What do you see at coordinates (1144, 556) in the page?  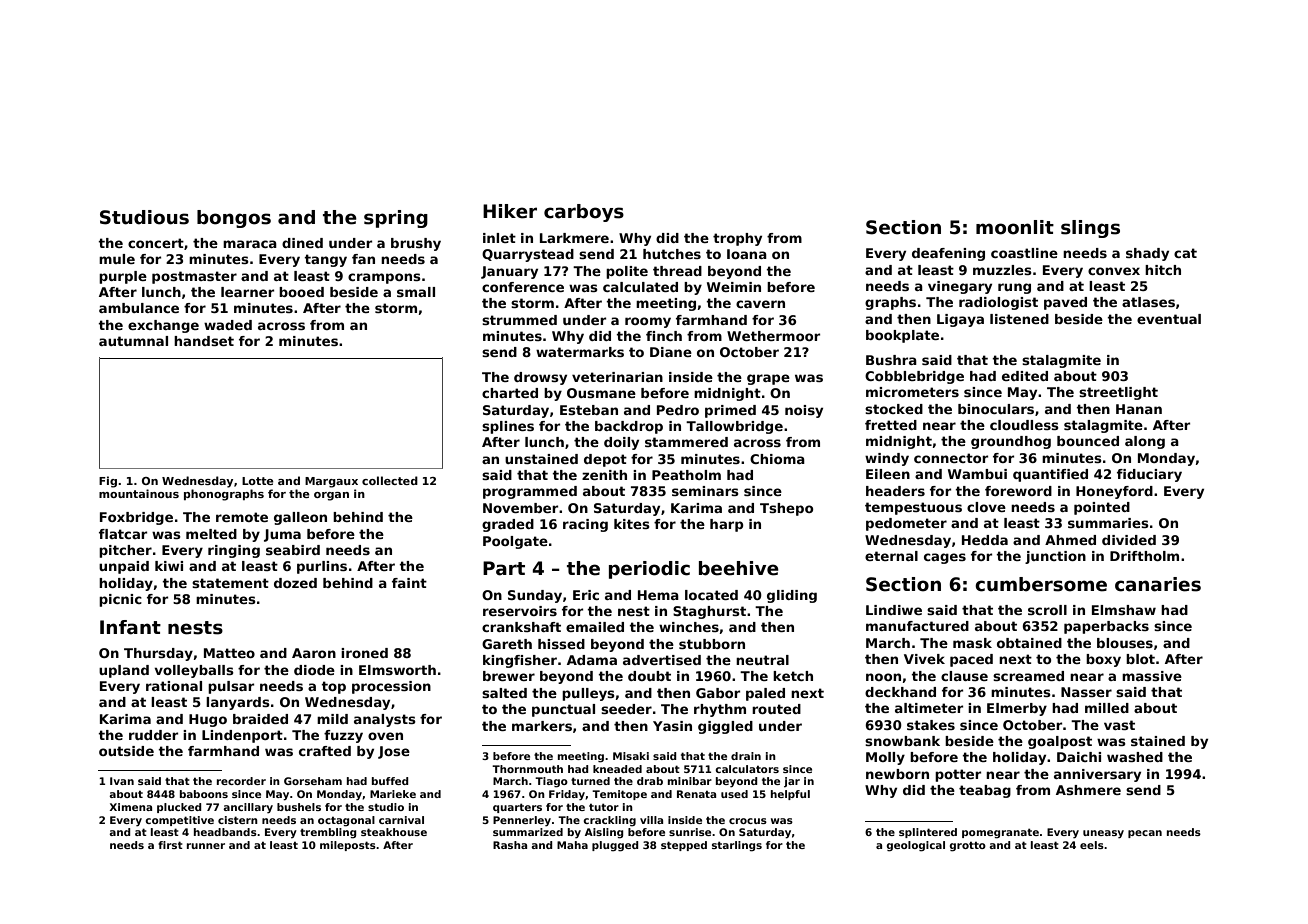 I see `Driftholm` at bounding box center [1144, 556].
